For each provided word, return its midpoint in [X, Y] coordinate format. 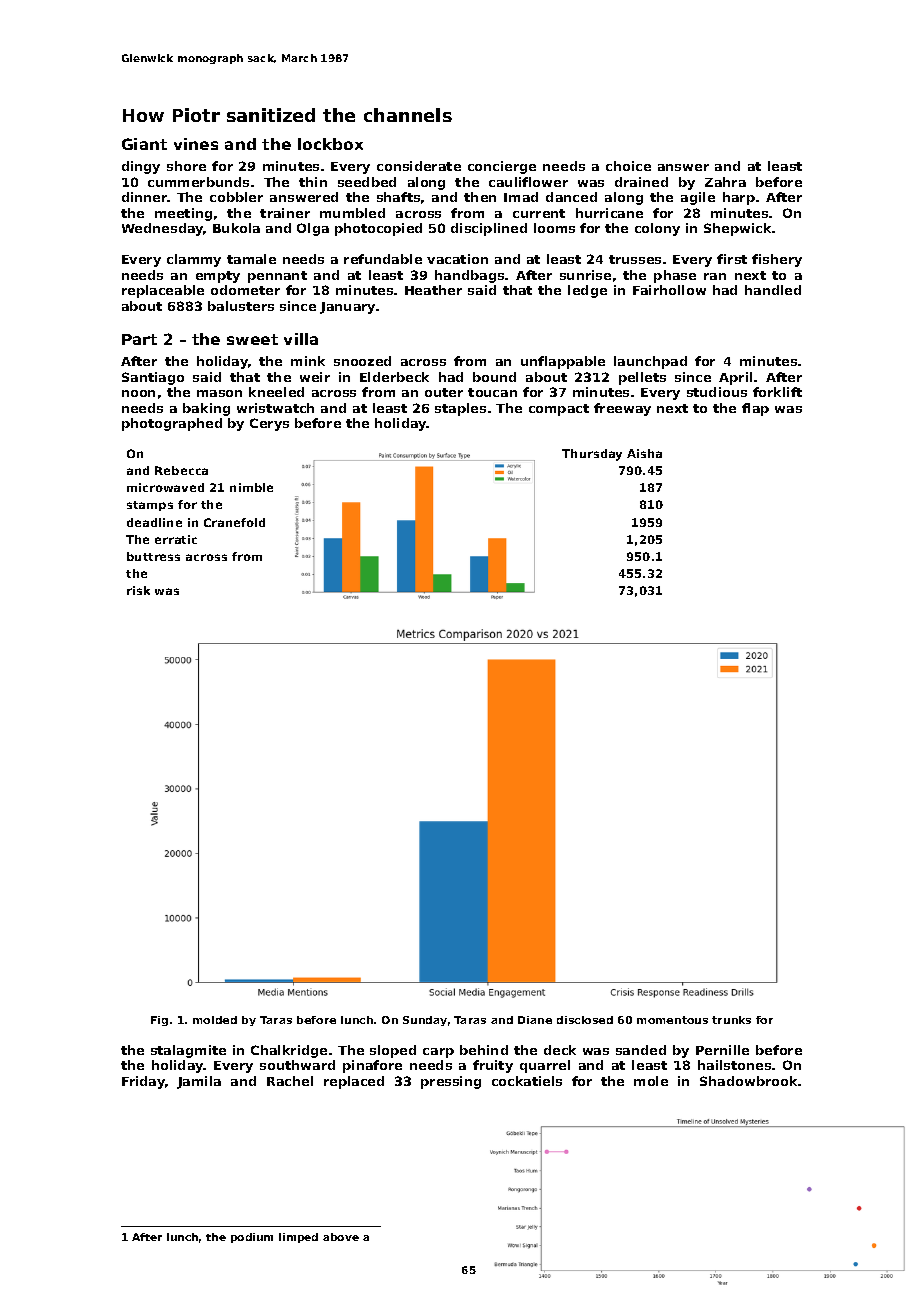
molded [215, 1020]
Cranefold [234, 522]
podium [252, 1238]
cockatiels [527, 1081]
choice [628, 166]
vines [196, 144]
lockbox [330, 144]
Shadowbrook [749, 1081]
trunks [731, 1020]
